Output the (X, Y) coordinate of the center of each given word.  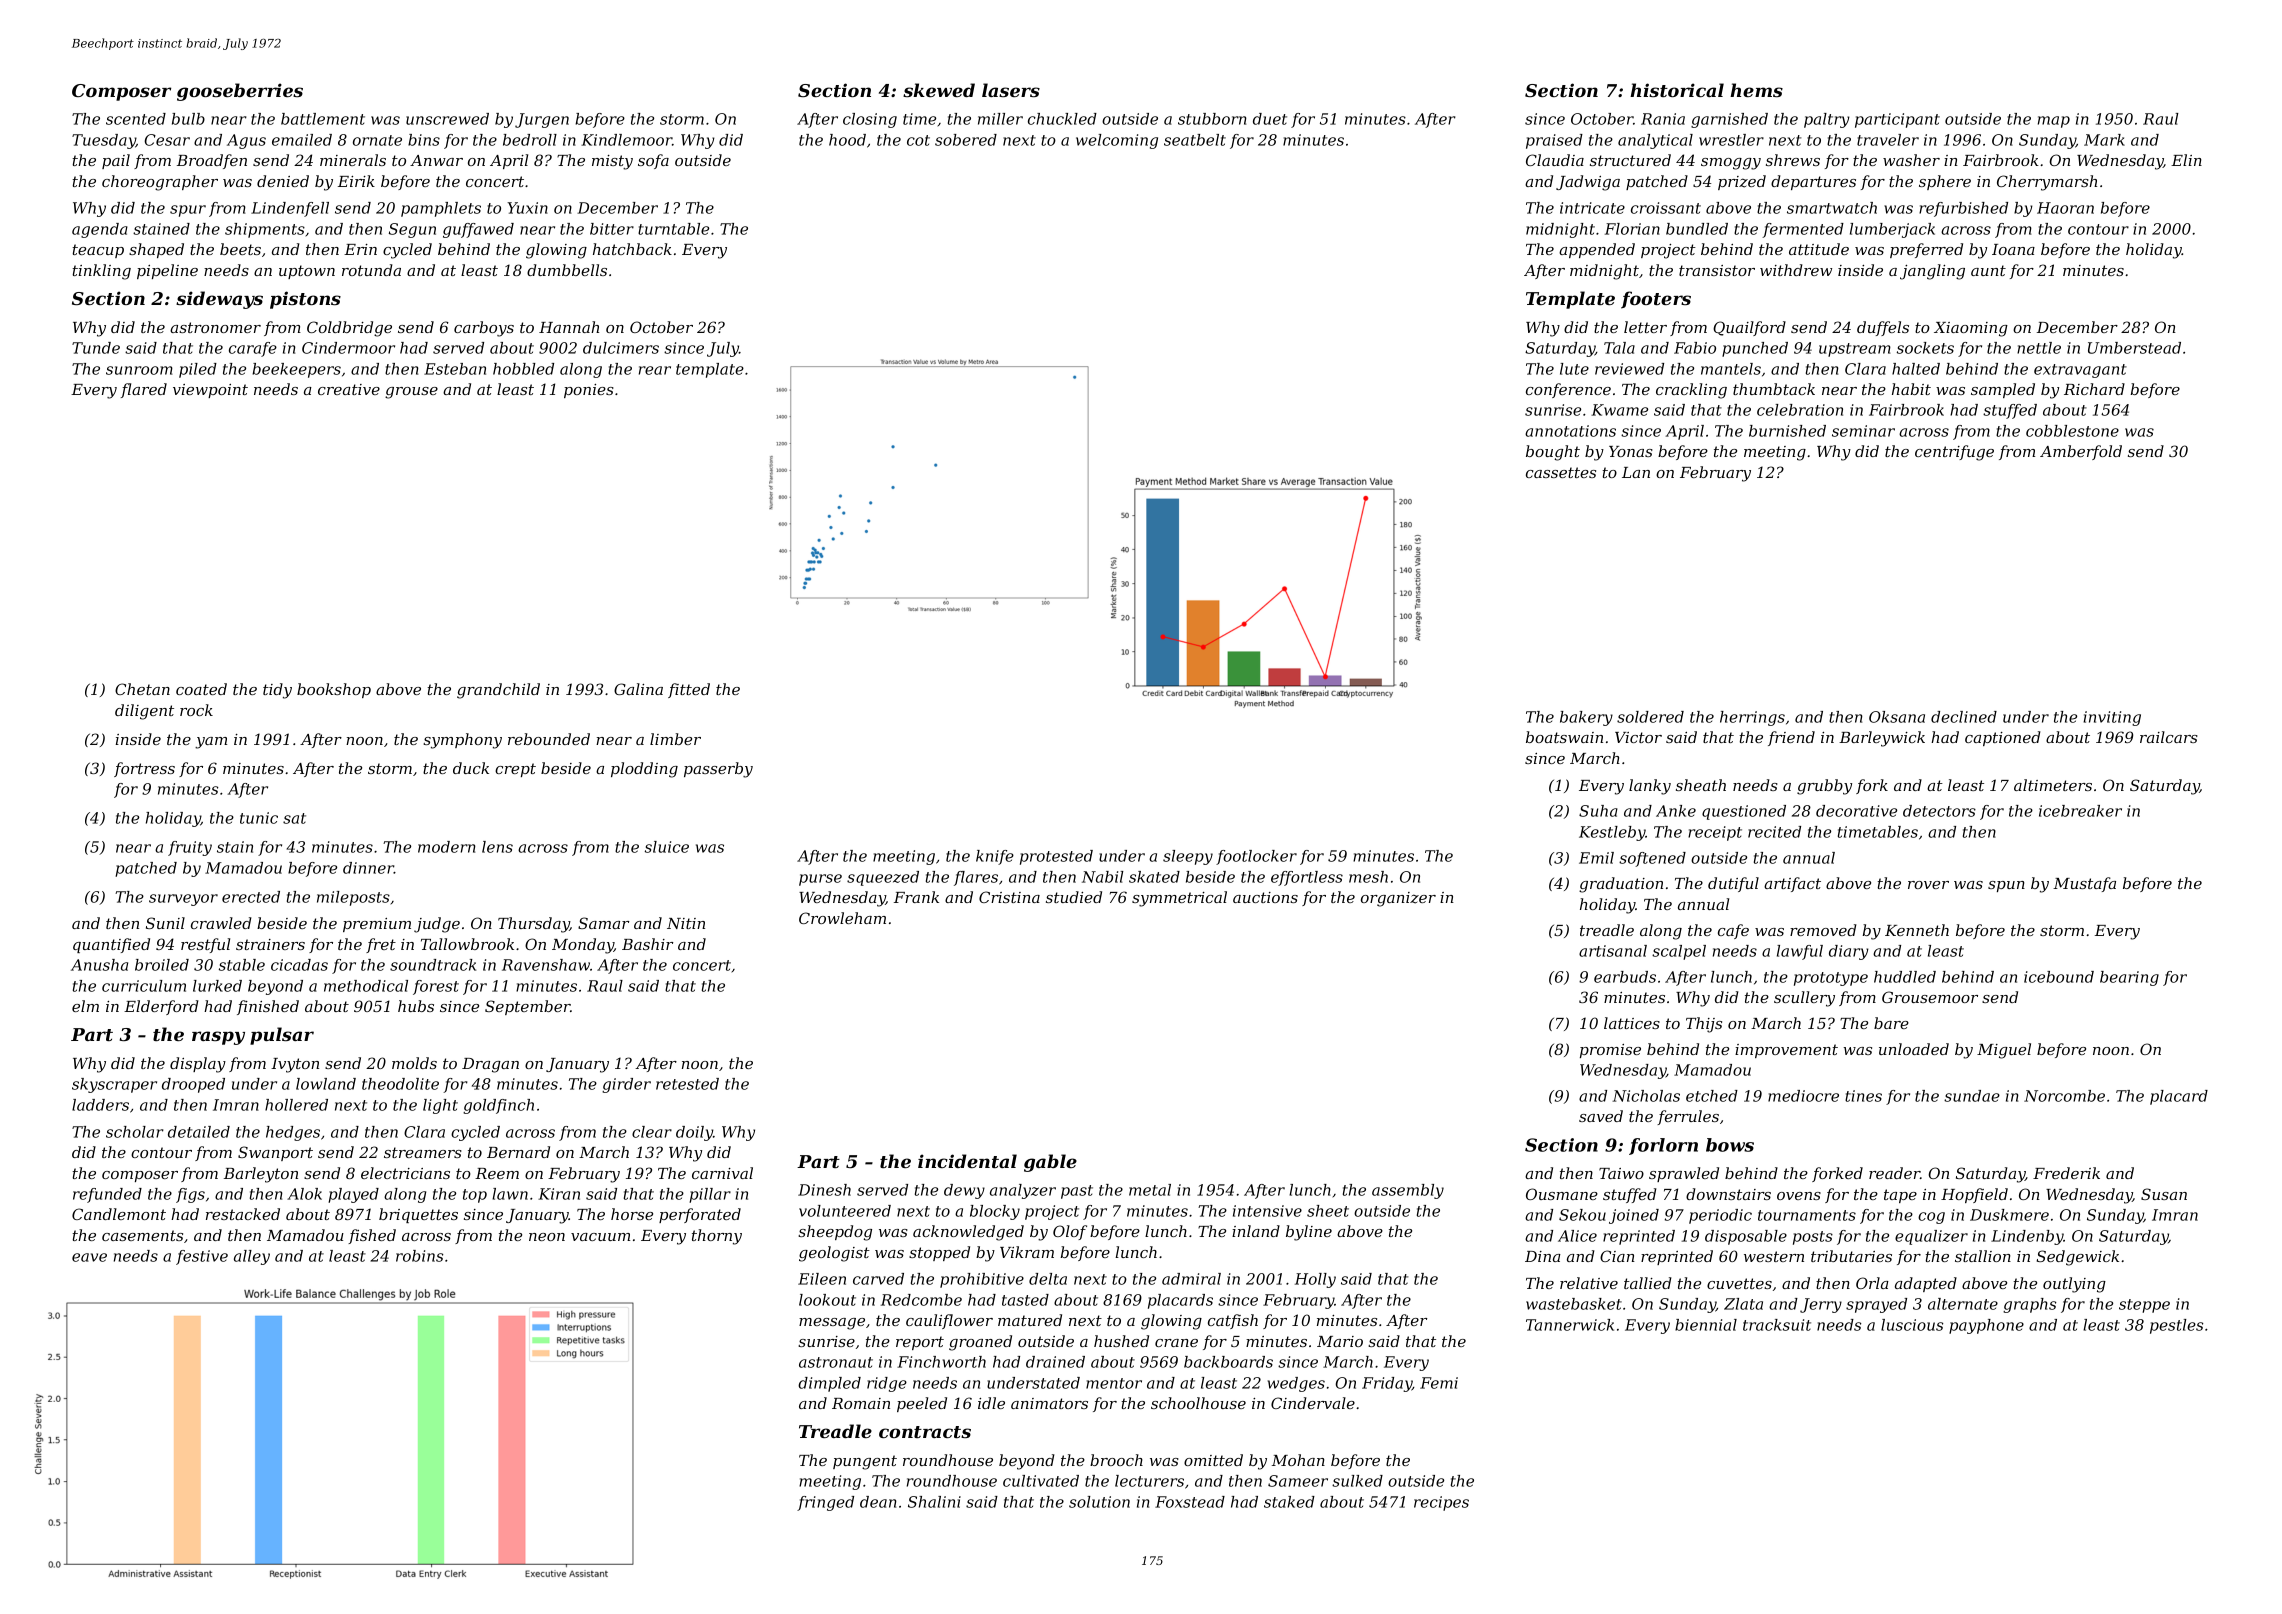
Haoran (2065, 208)
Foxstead (1190, 1502)
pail (116, 161)
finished (268, 1007)
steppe (2144, 1306)
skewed (939, 90)
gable (1050, 1163)
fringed (825, 1503)
